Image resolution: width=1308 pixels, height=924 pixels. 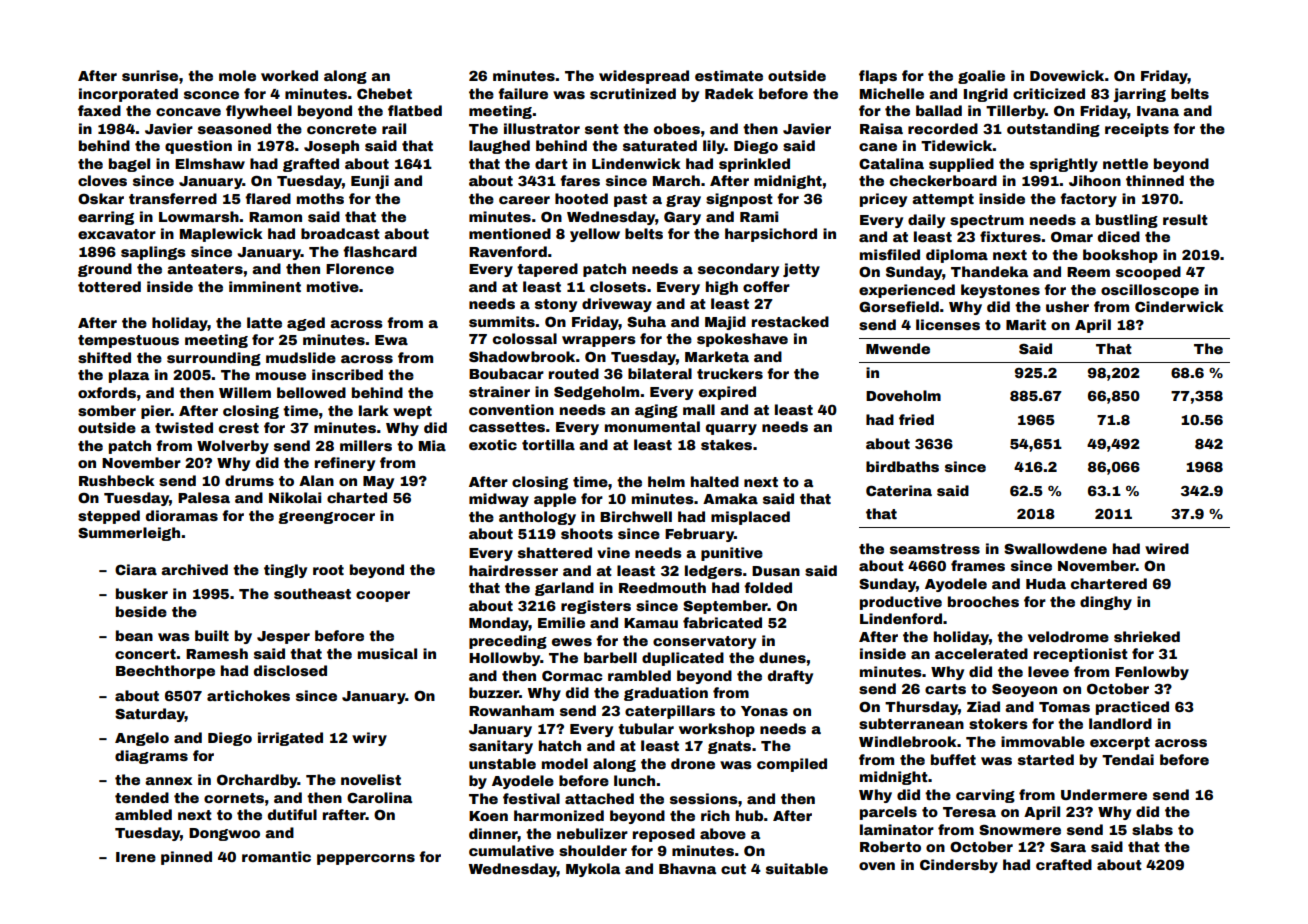 What do you see at coordinates (184, 427) in the document?
I see `twisted` at bounding box center [184, 427].
